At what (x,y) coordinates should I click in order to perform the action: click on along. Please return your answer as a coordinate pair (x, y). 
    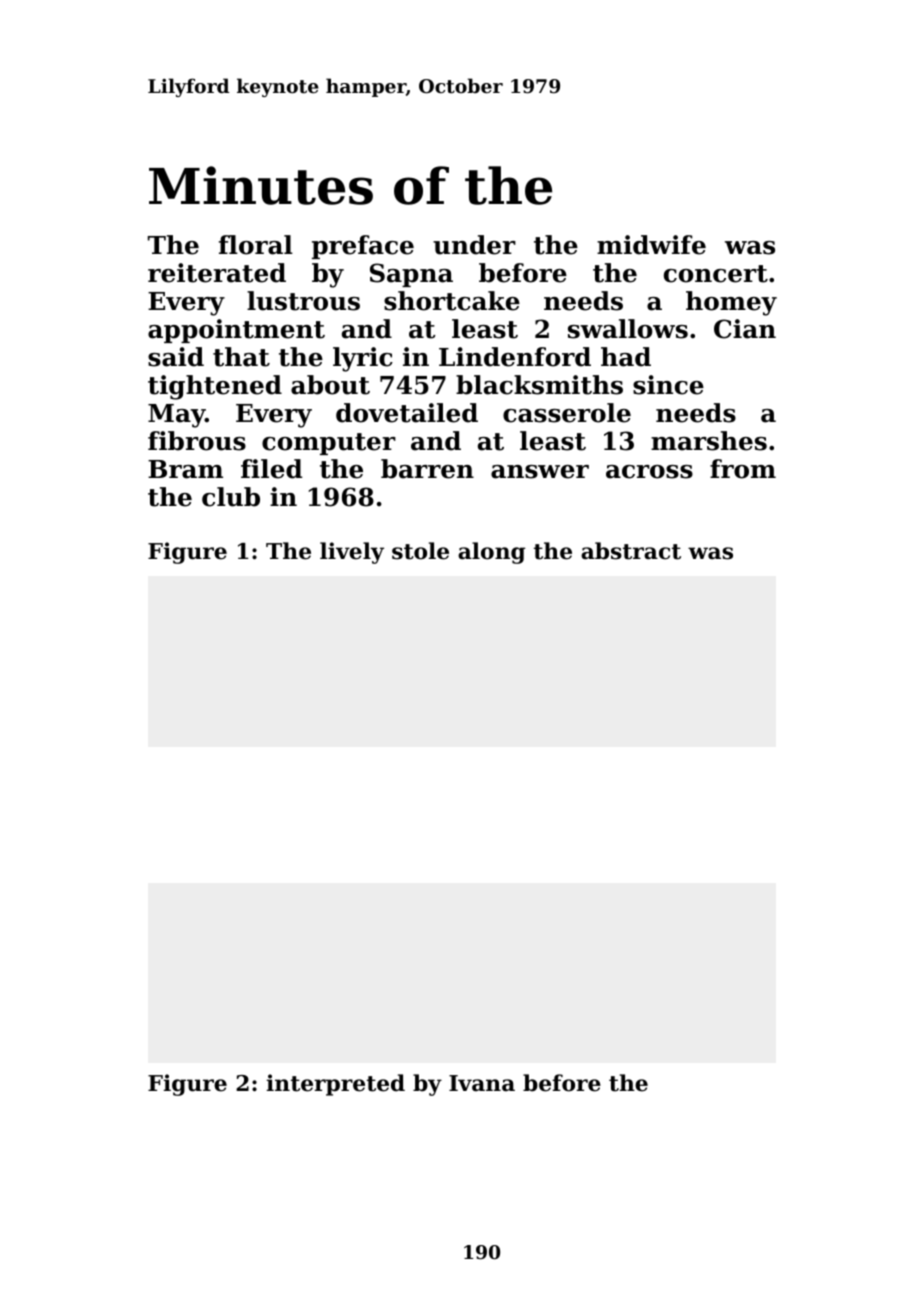
    Looking at the image, I should click on (491, 553).
